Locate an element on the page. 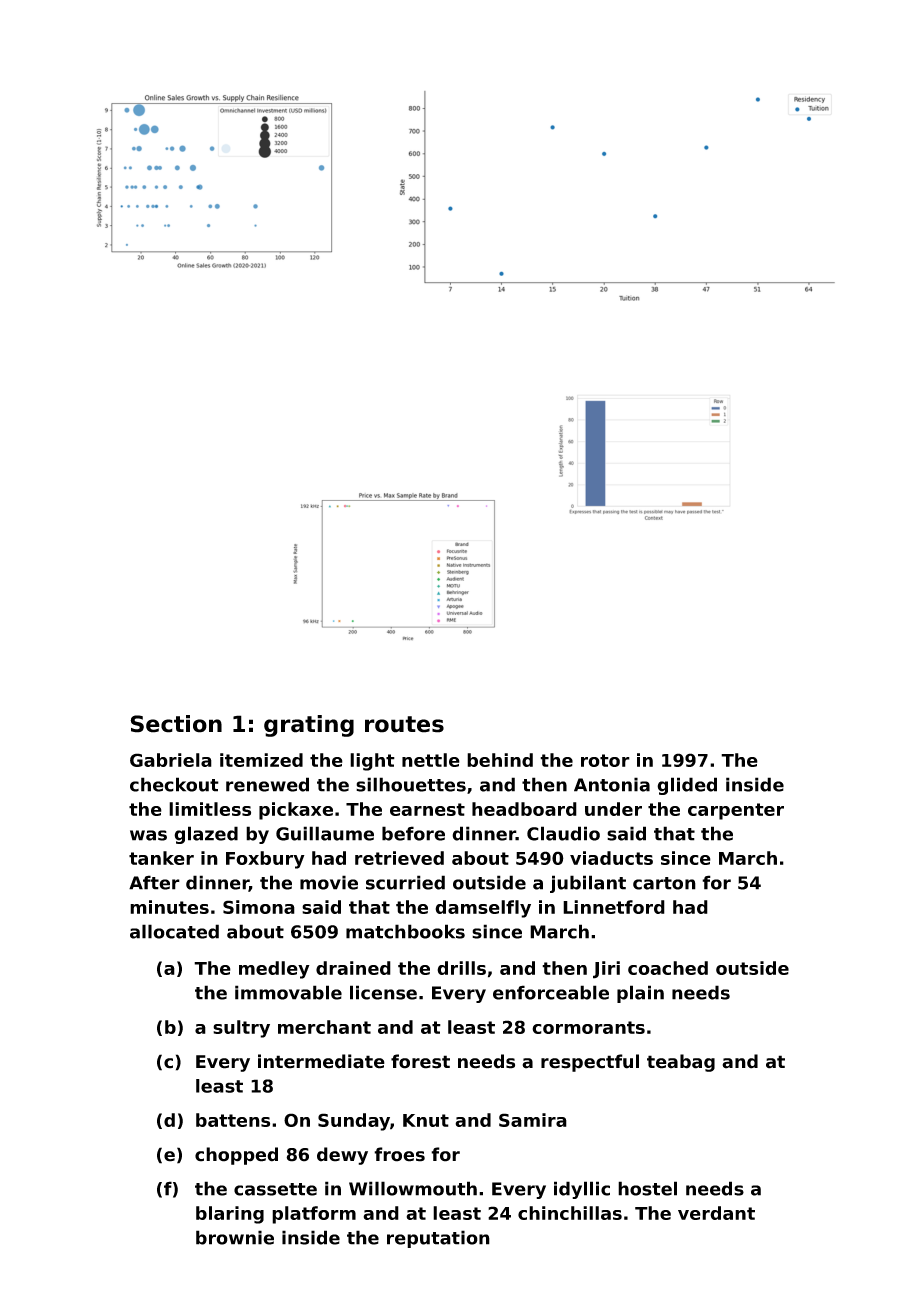  rotor is located at coordinates (605, 760).
